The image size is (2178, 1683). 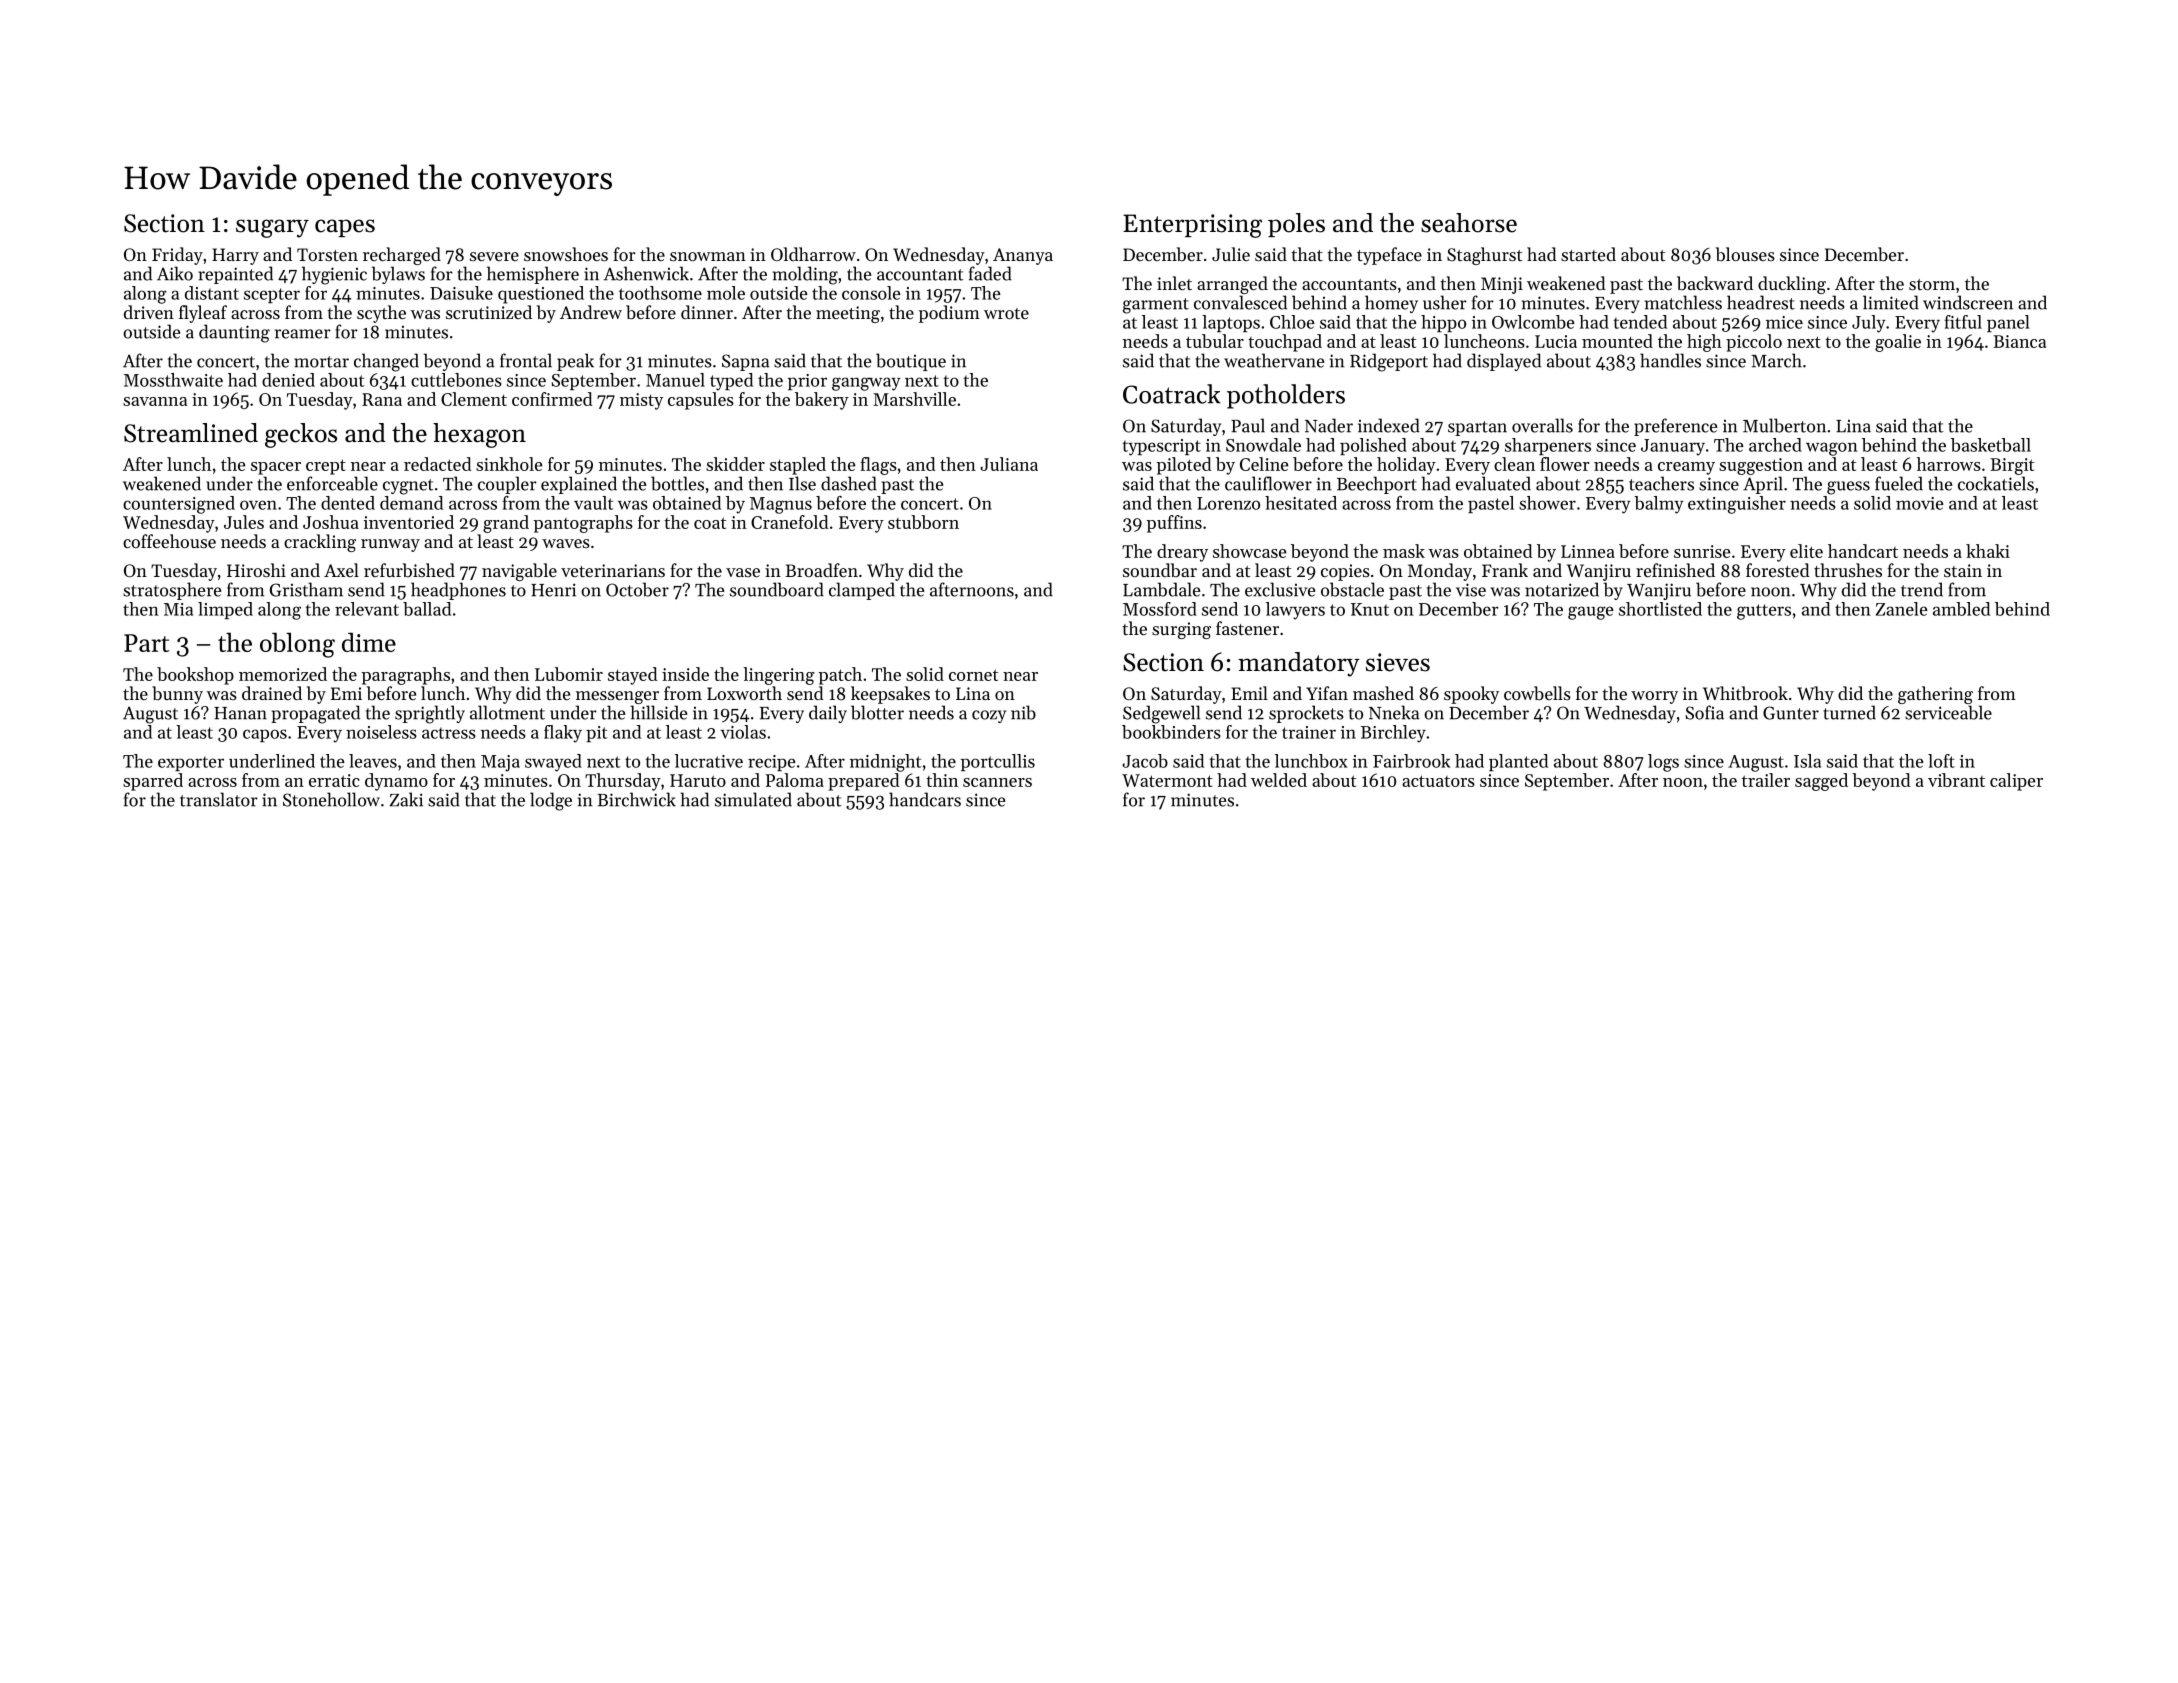 What do you see at coordinates (1776, 360) in the screenshot?
I see `March` at bounding box center [1776, 360].
